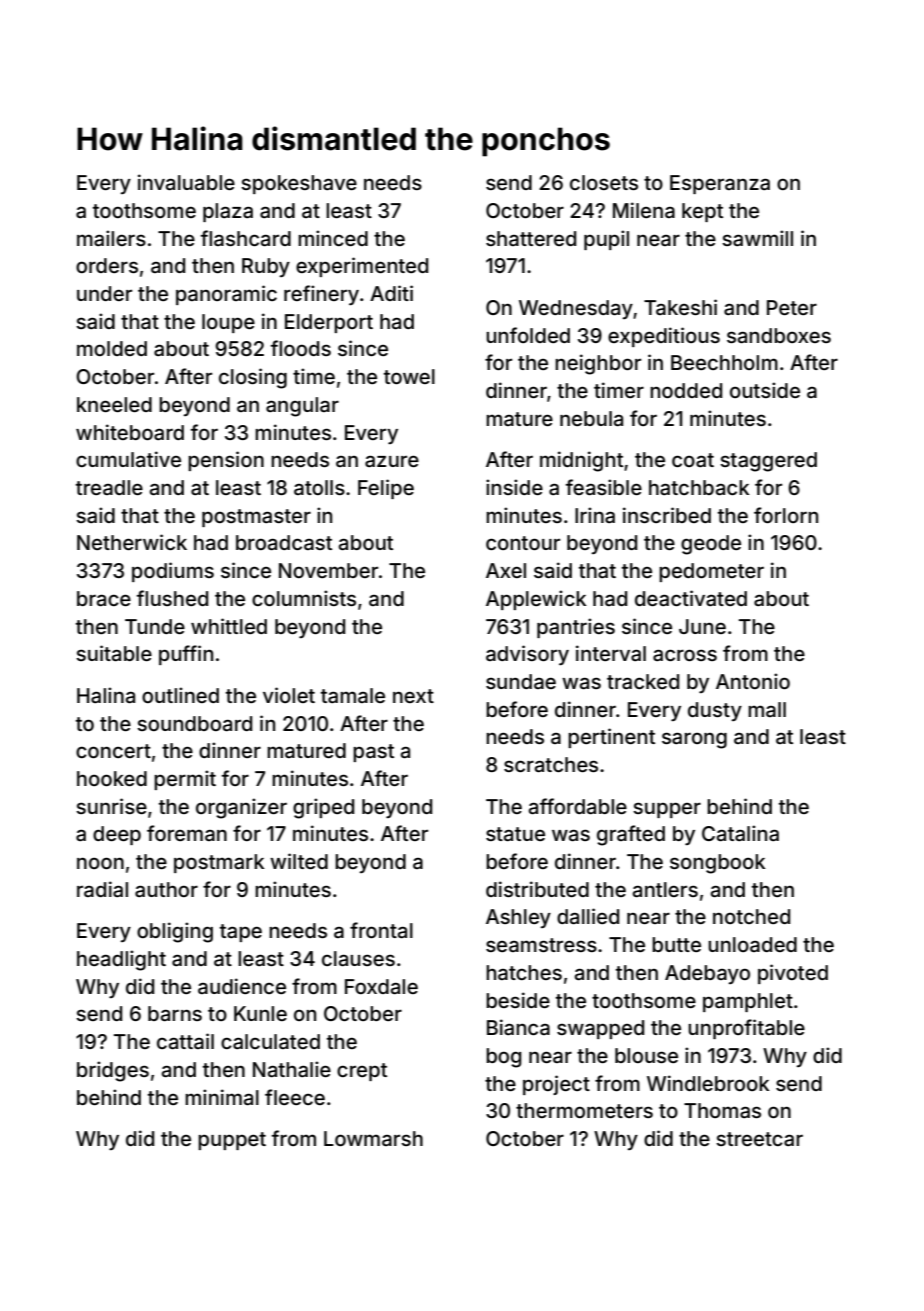 This screenshot has width=924, height=1311. I want to click on pedometer, so click(711, 572).
